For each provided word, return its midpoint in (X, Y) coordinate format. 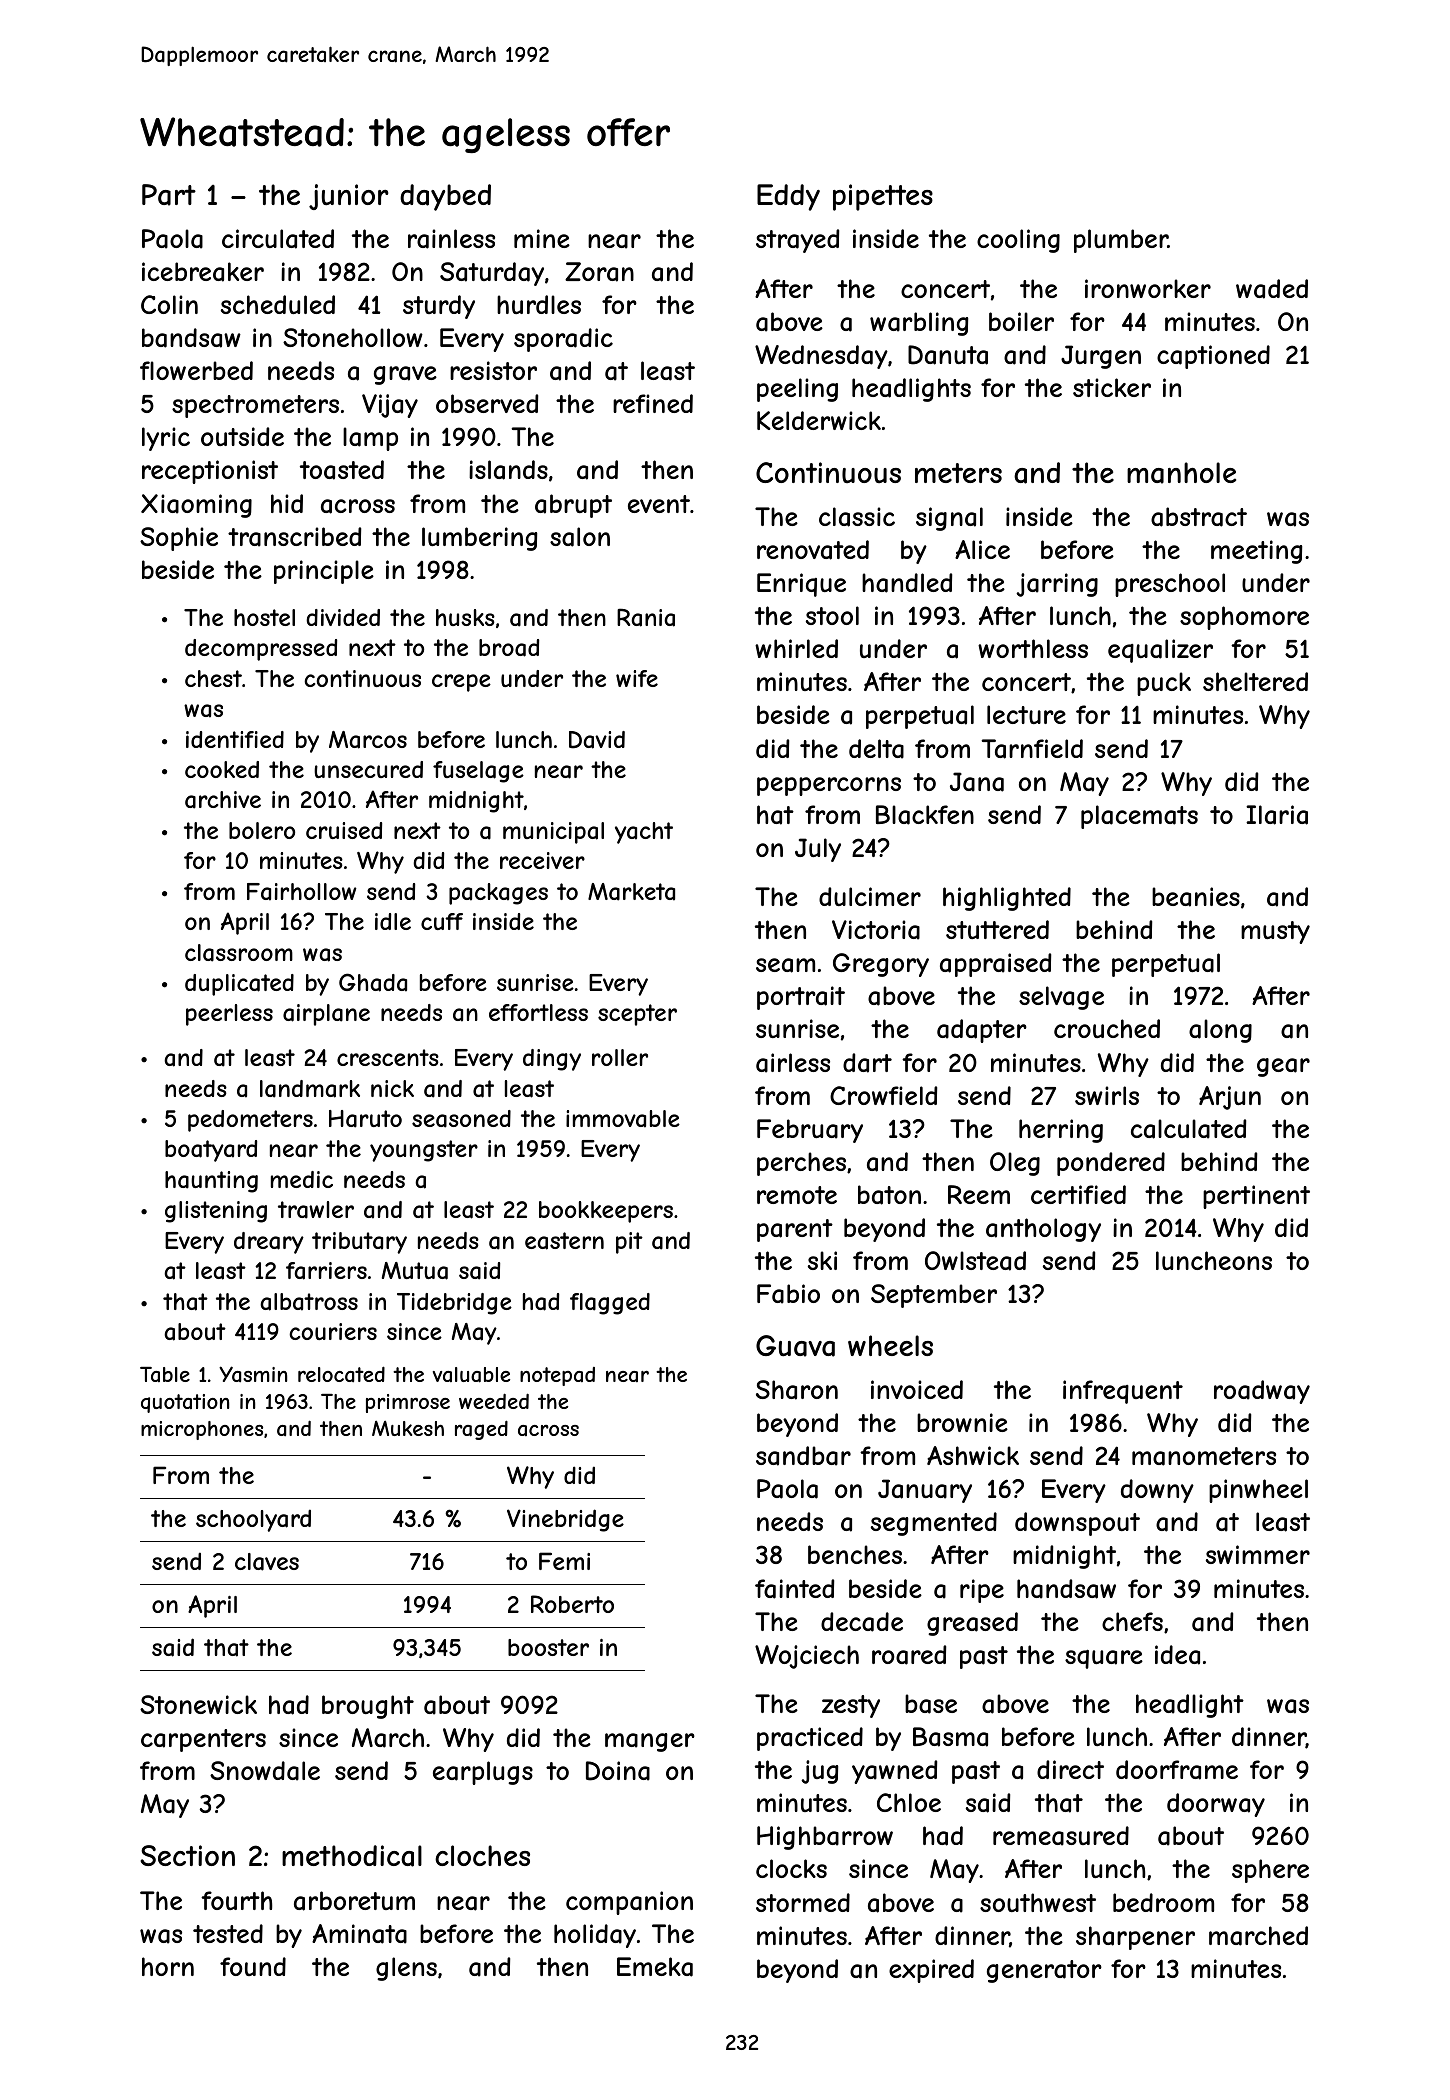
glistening (216, 1212)
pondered (1111, 1164)
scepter (637, 1015)
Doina (618, 1771)
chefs (1132, 1621)
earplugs (483, 1773)
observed (487, 403)
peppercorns (829, 786)
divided (343, 617)
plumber (1121, 241)
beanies (1196, 897)
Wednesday (821, 357)
